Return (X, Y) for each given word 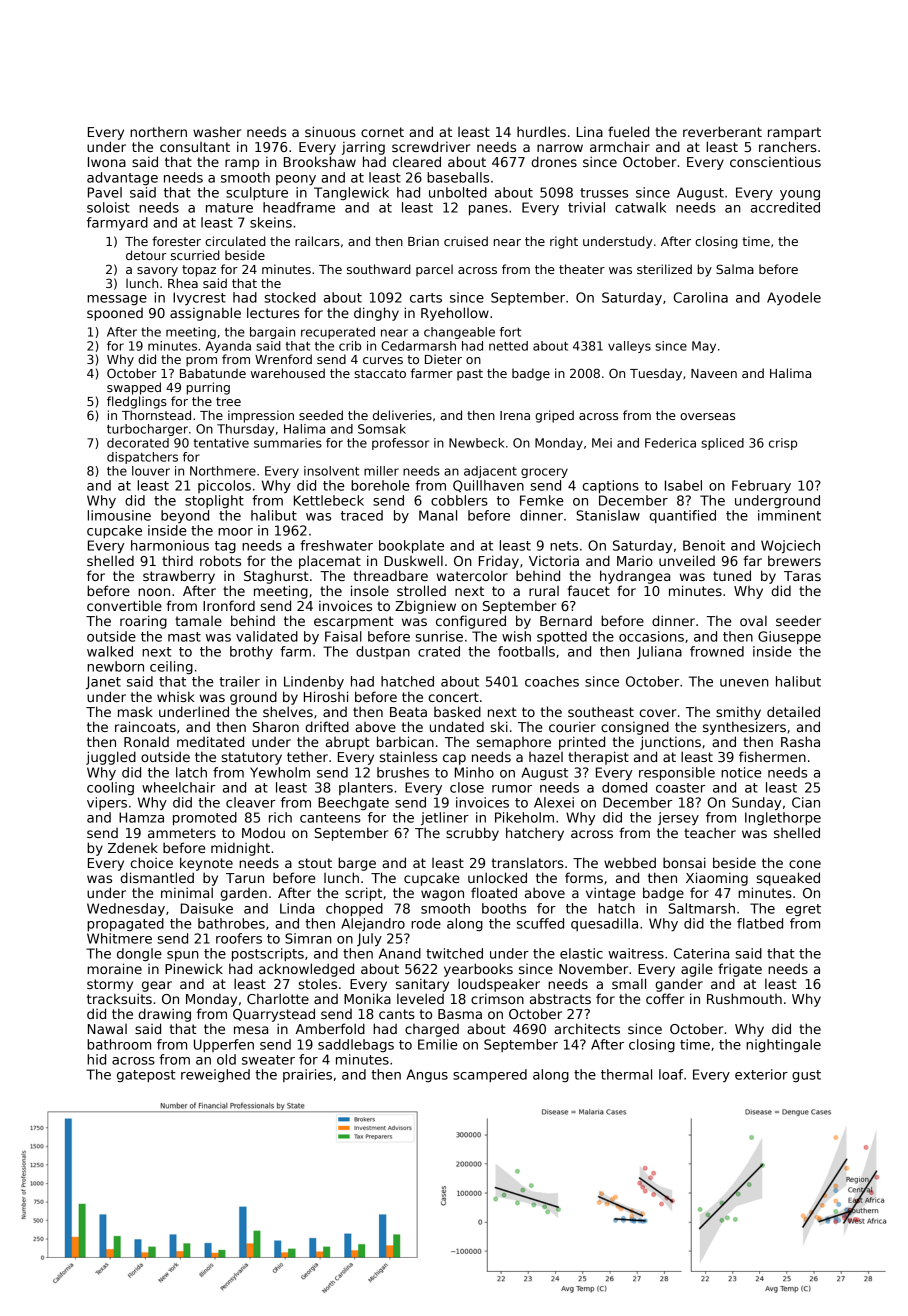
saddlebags (356, 1045)
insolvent (331, 471)
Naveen (714, 373)
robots (220, 560)
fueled (628, 131)
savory (157, 272)
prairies (307, 1075)
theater (582, 269)
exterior (761, 1074)
